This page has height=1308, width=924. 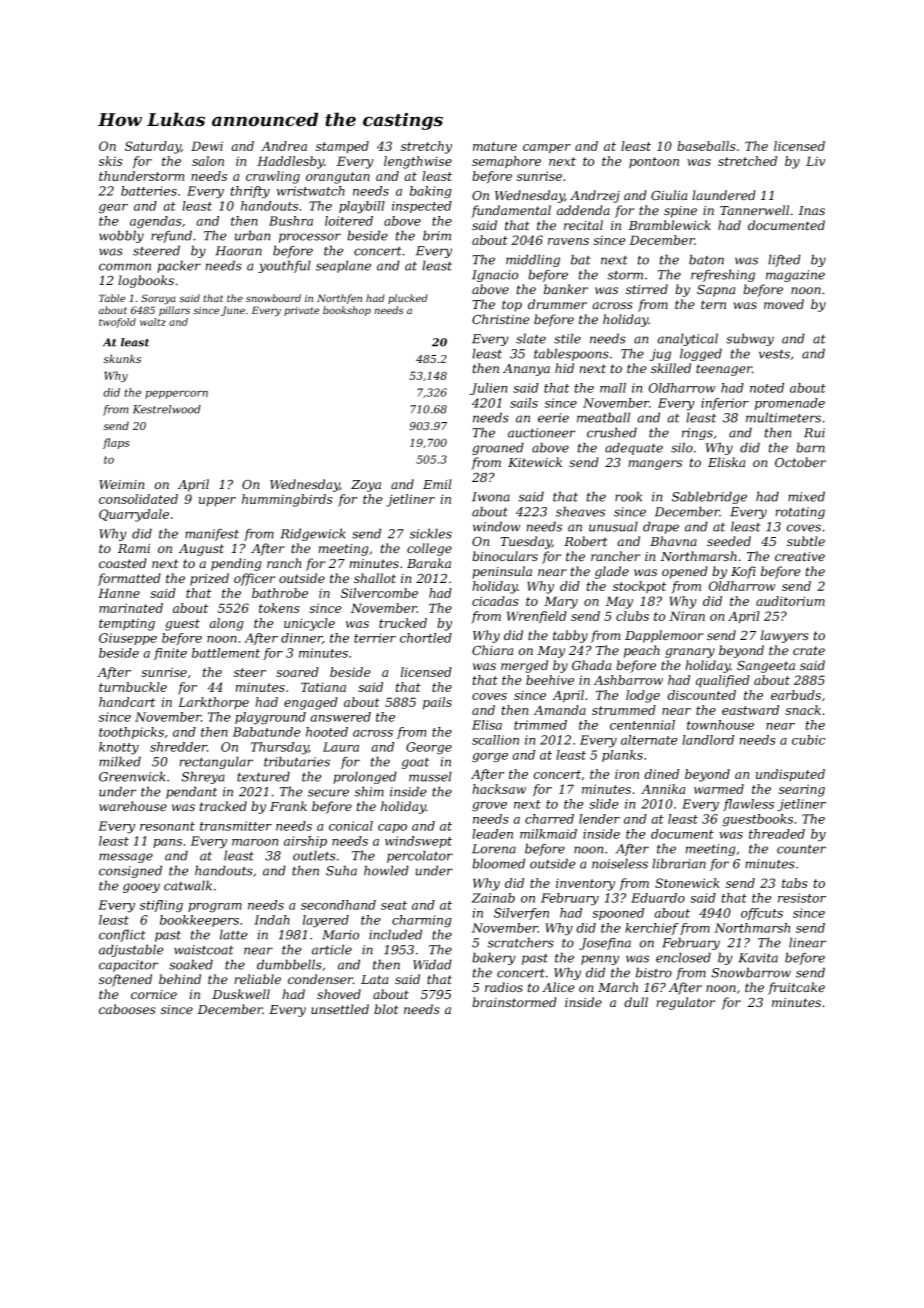 I want to click on gear, so click(x=113, y=209).
